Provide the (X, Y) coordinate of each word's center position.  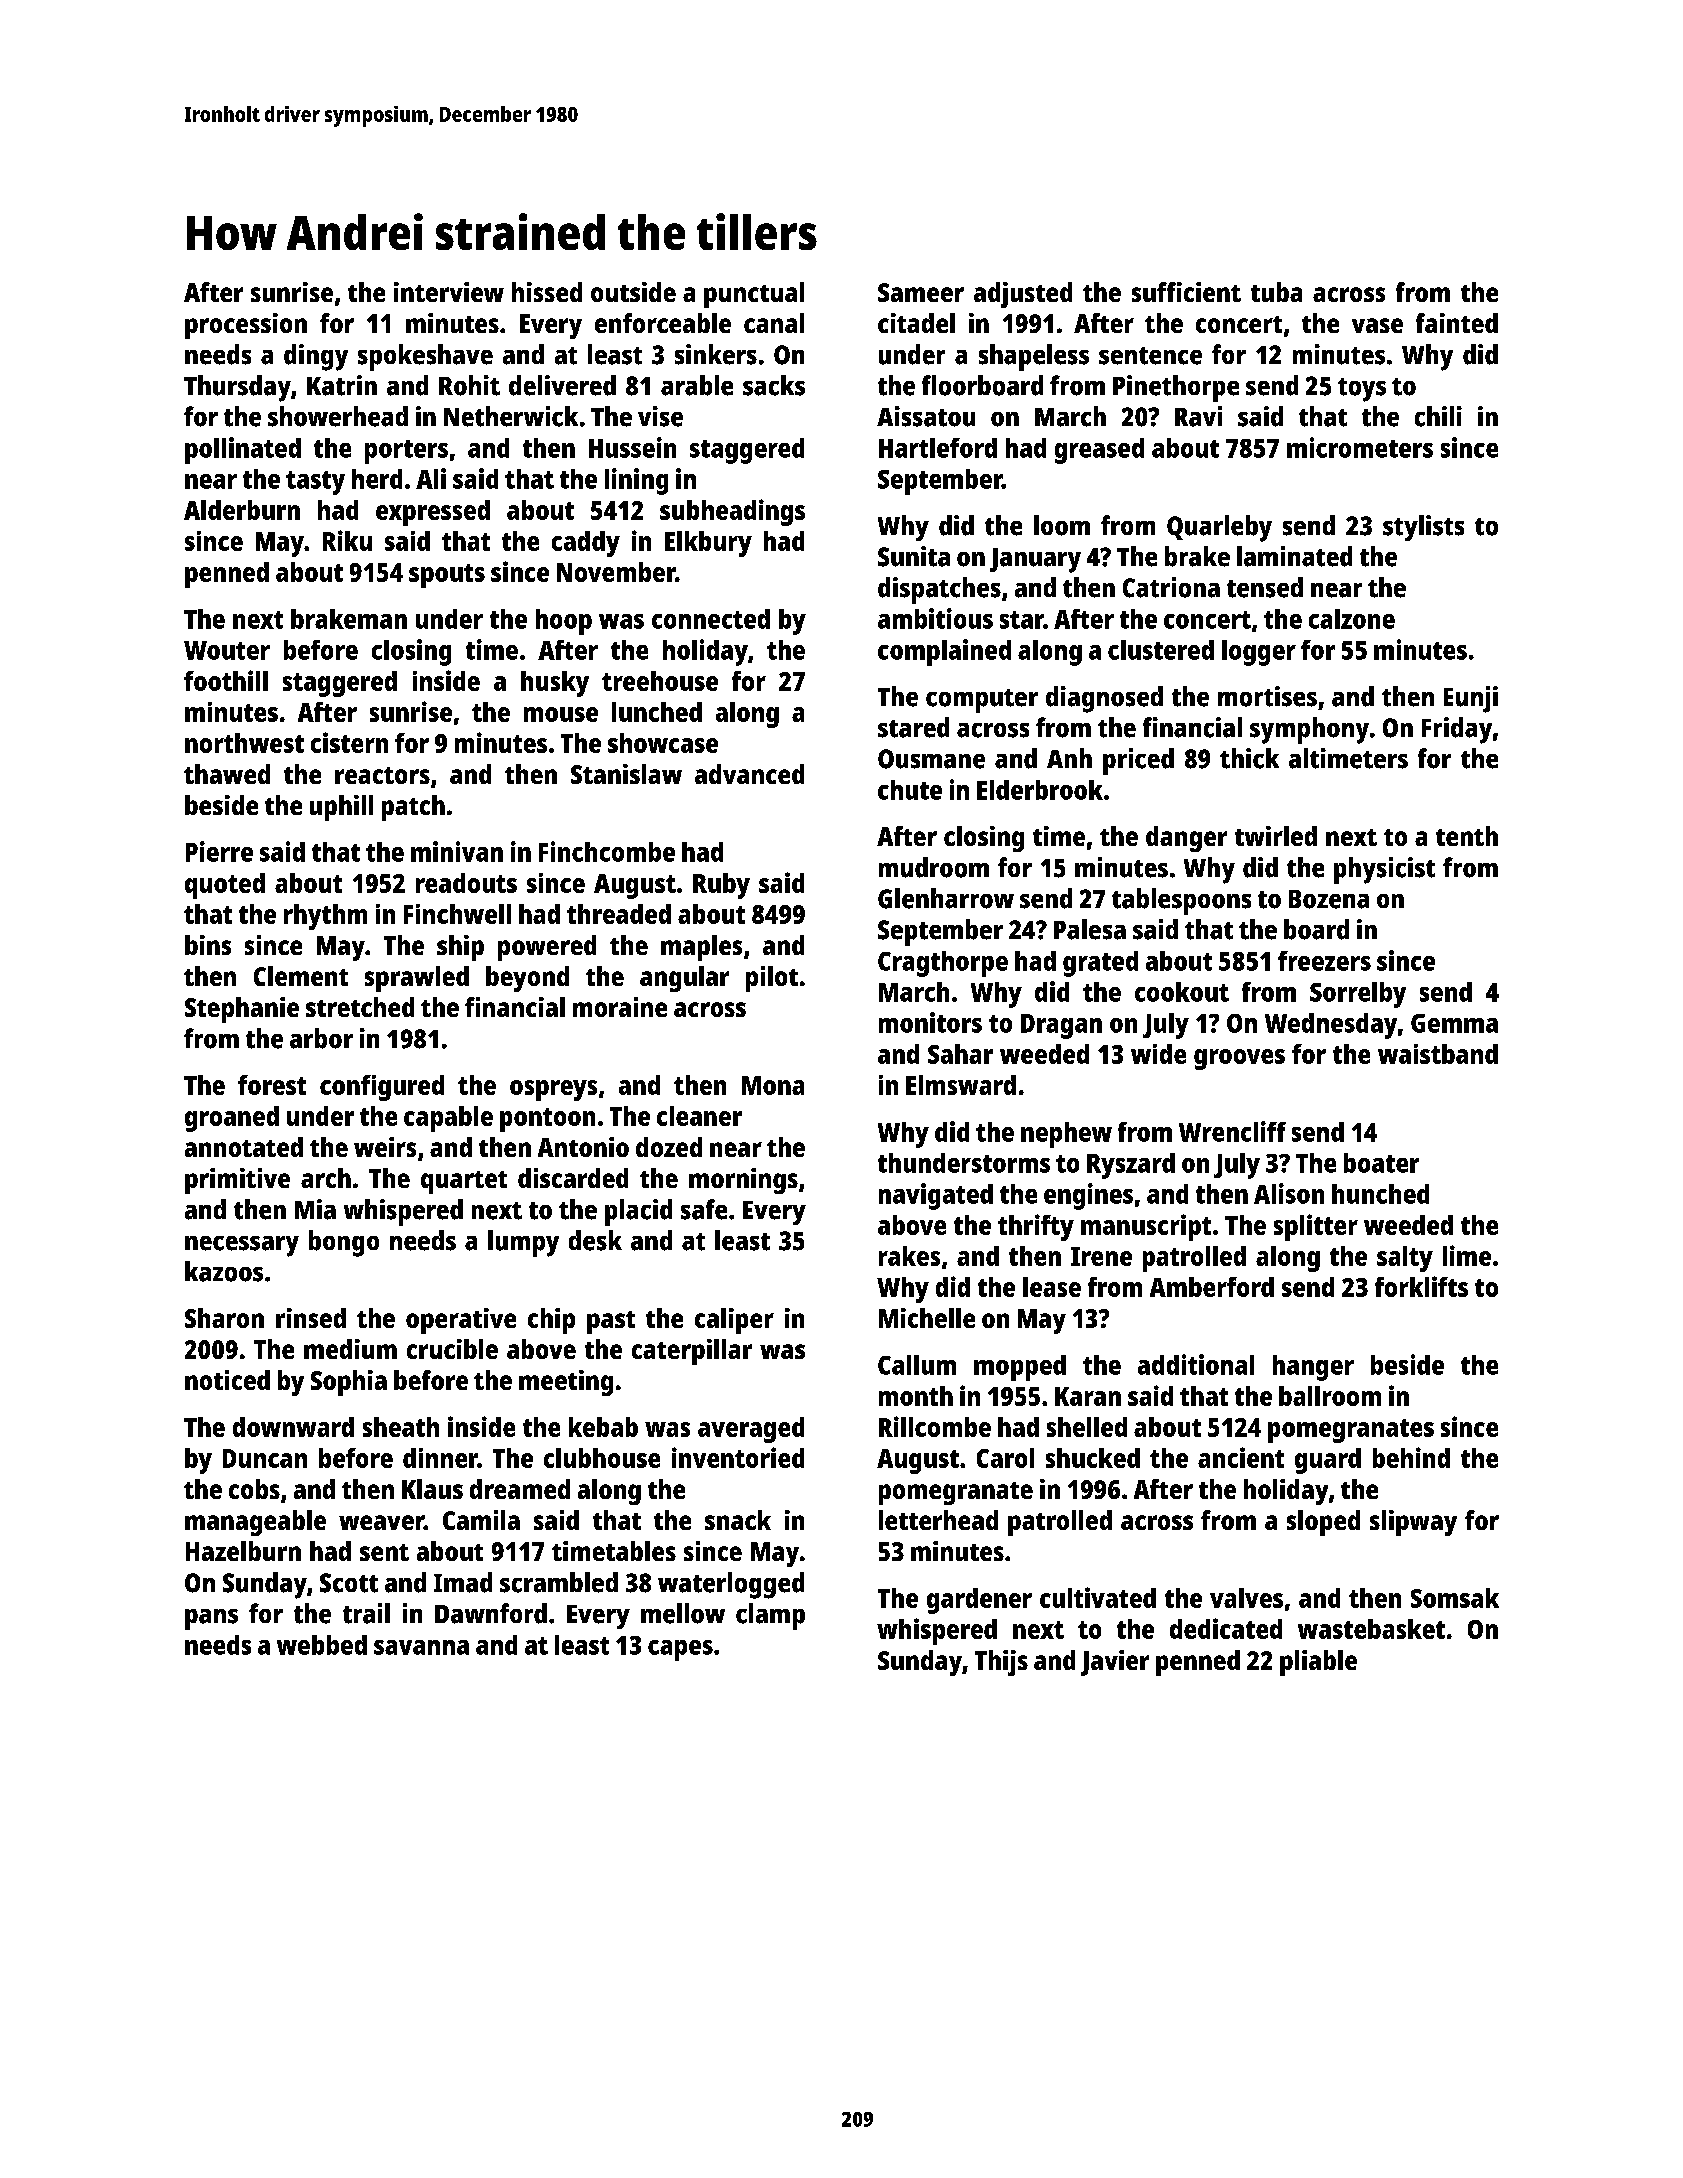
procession (246, 326)
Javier (1115, 1663)
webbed (322, 1645)
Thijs (1001, 1663)
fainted (1457, 323)
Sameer (921, 292)
